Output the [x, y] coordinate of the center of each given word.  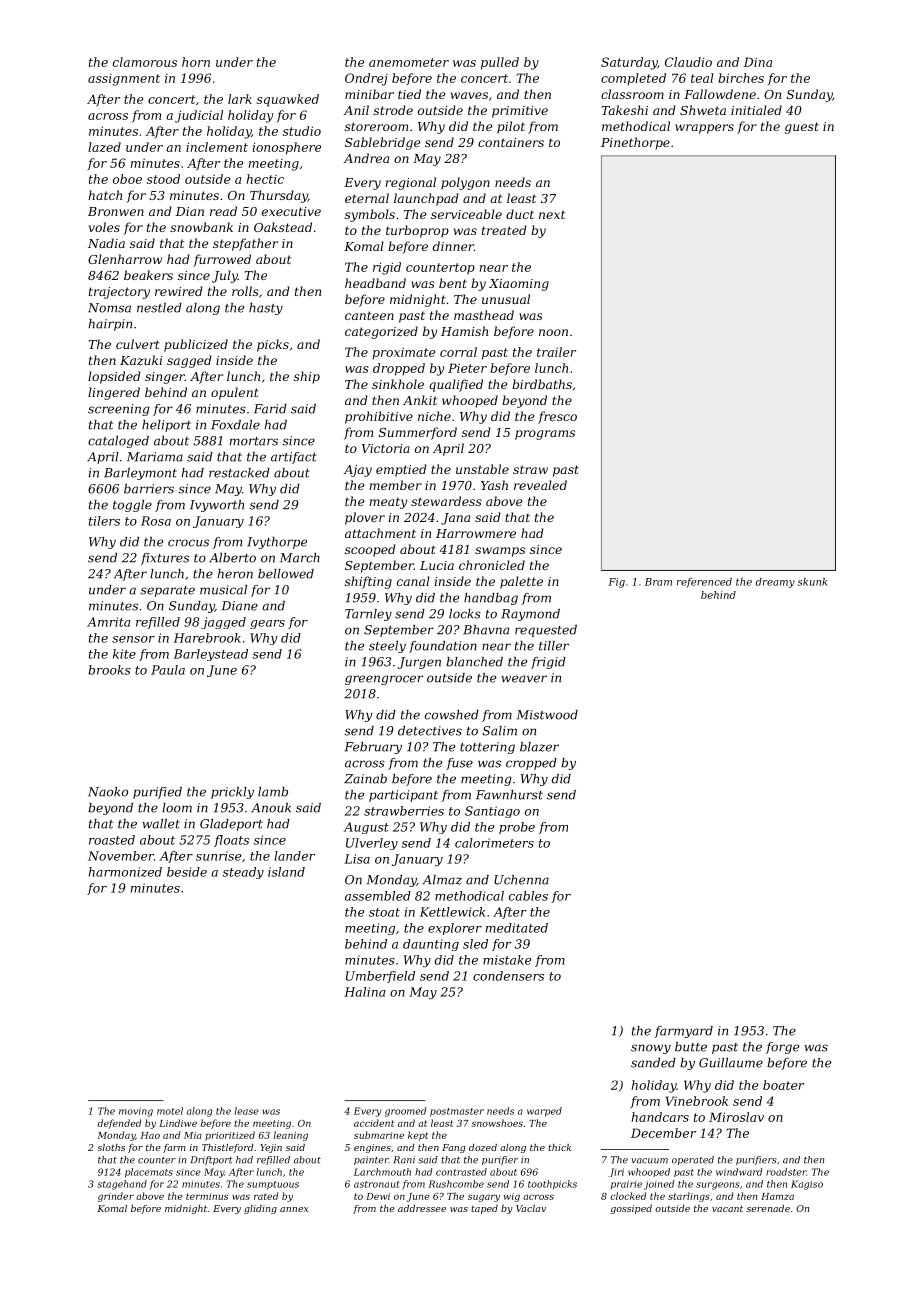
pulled [500, 63]
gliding [260, 1209]
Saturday [629, 63]
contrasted [461, 1172]
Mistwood [547, 715]
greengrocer [384, 680]
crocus [188, 543]
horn [196, 62]
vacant [727, 1208]
